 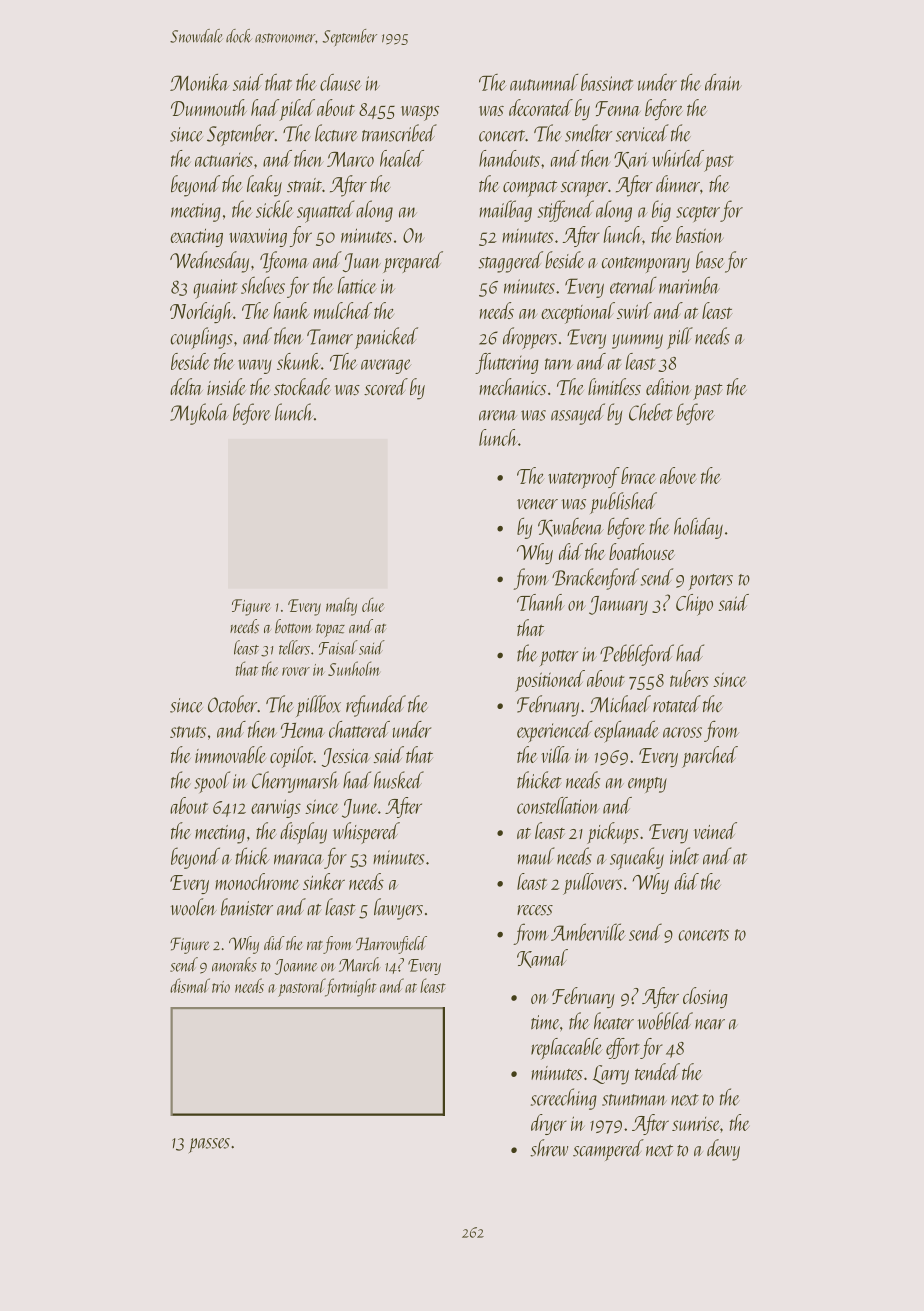 I want to click on bassinet, so click(x=607, y=82).
